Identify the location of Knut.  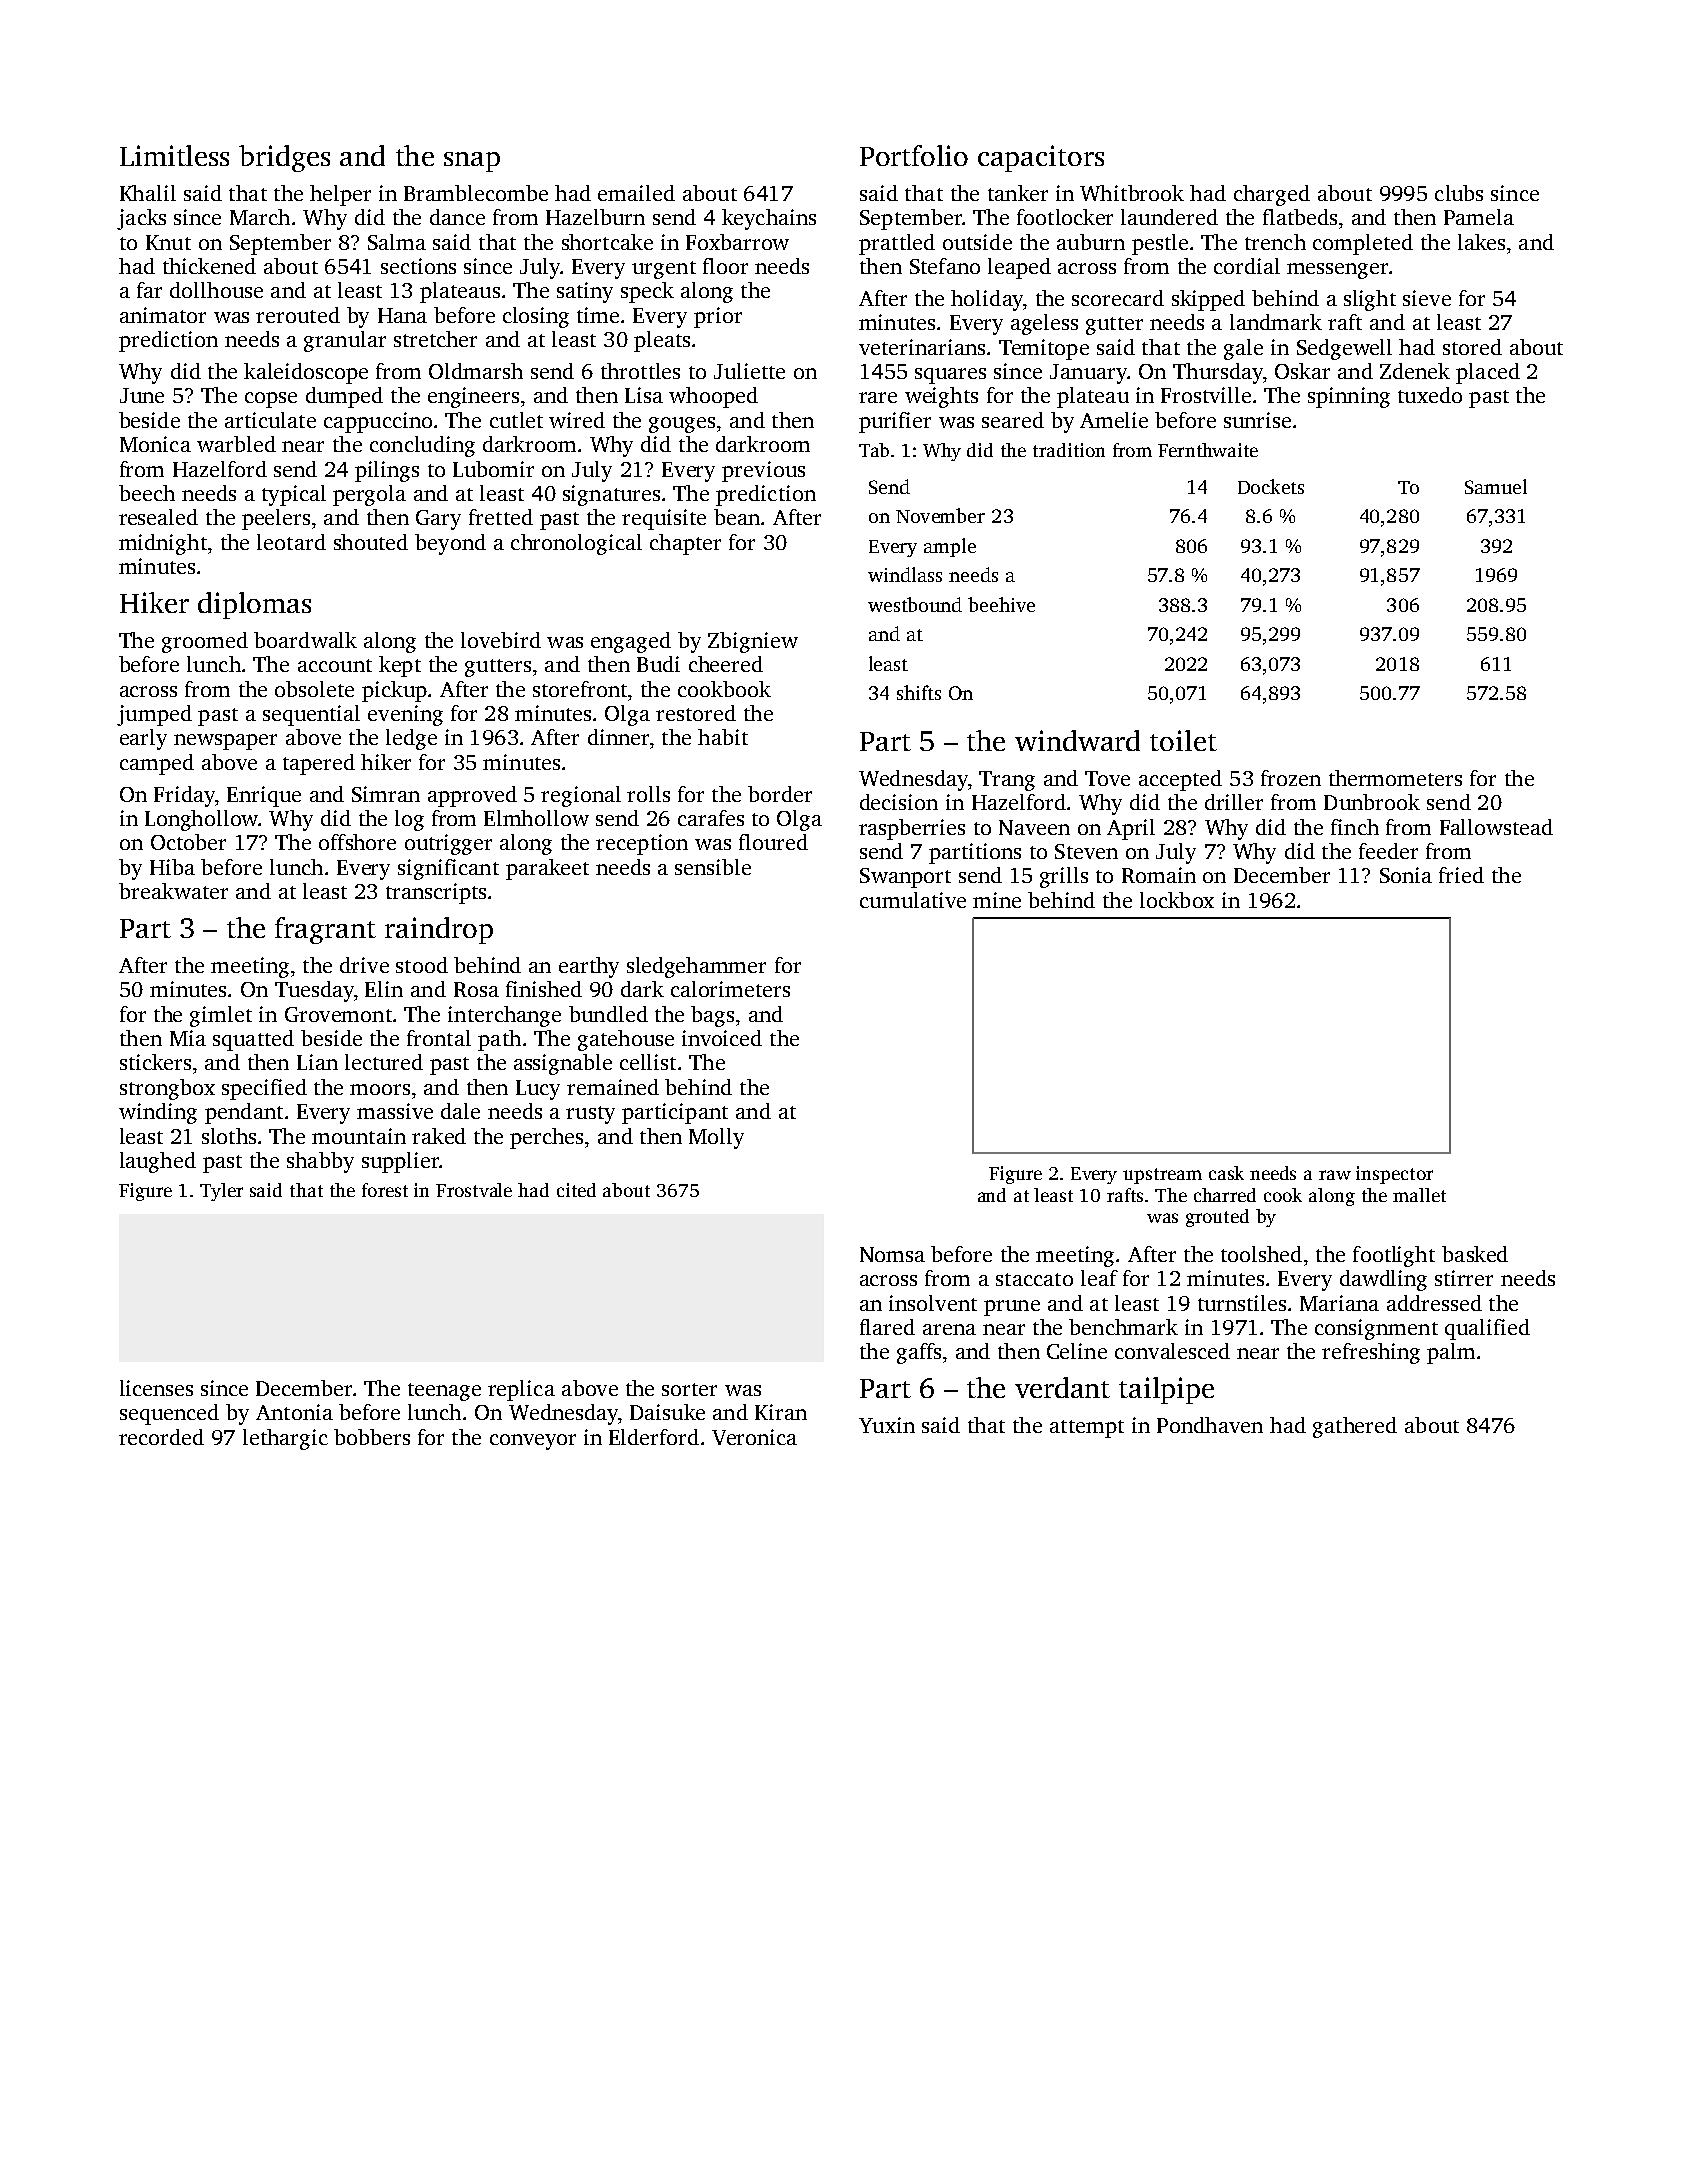
(168, 242).
